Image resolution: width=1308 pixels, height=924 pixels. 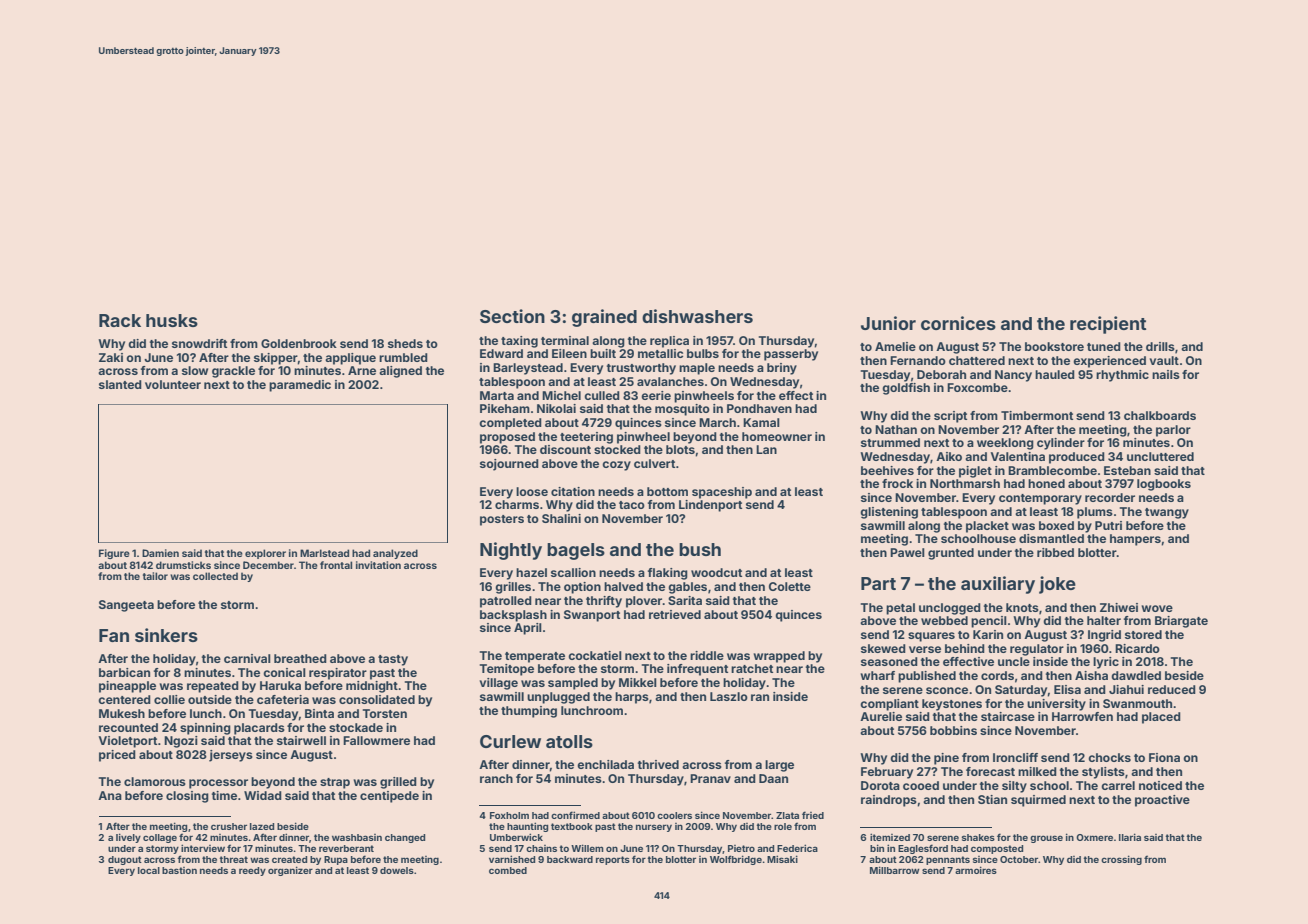 I want to click on collage, so click(x=160, y=838).
